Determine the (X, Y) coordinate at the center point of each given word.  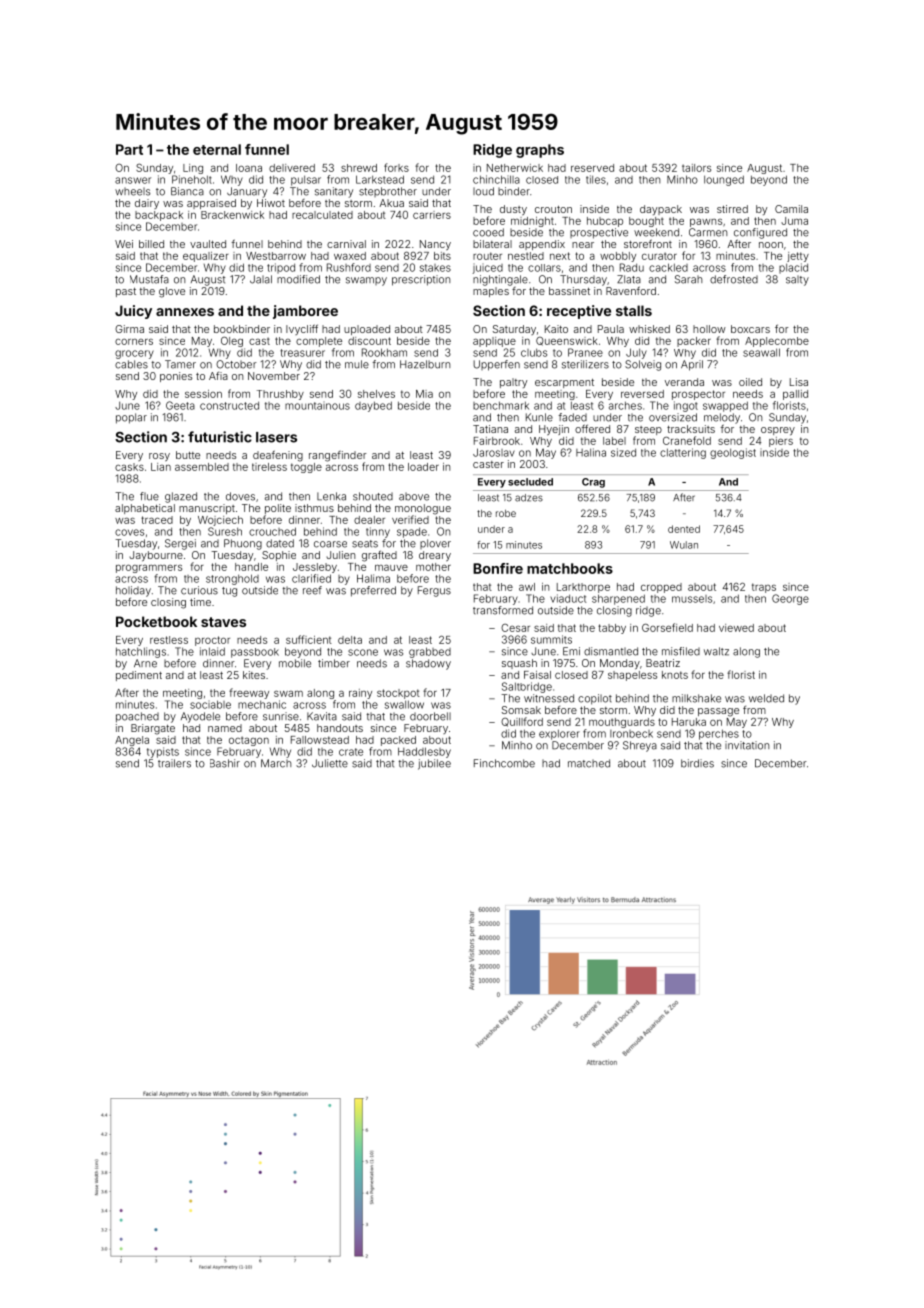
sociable (210, 704)
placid (793, 268)
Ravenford (631, 290)
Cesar (515, 628)
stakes (435, 268)
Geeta (180, 405)
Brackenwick (232, 215)
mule (357, 364)
